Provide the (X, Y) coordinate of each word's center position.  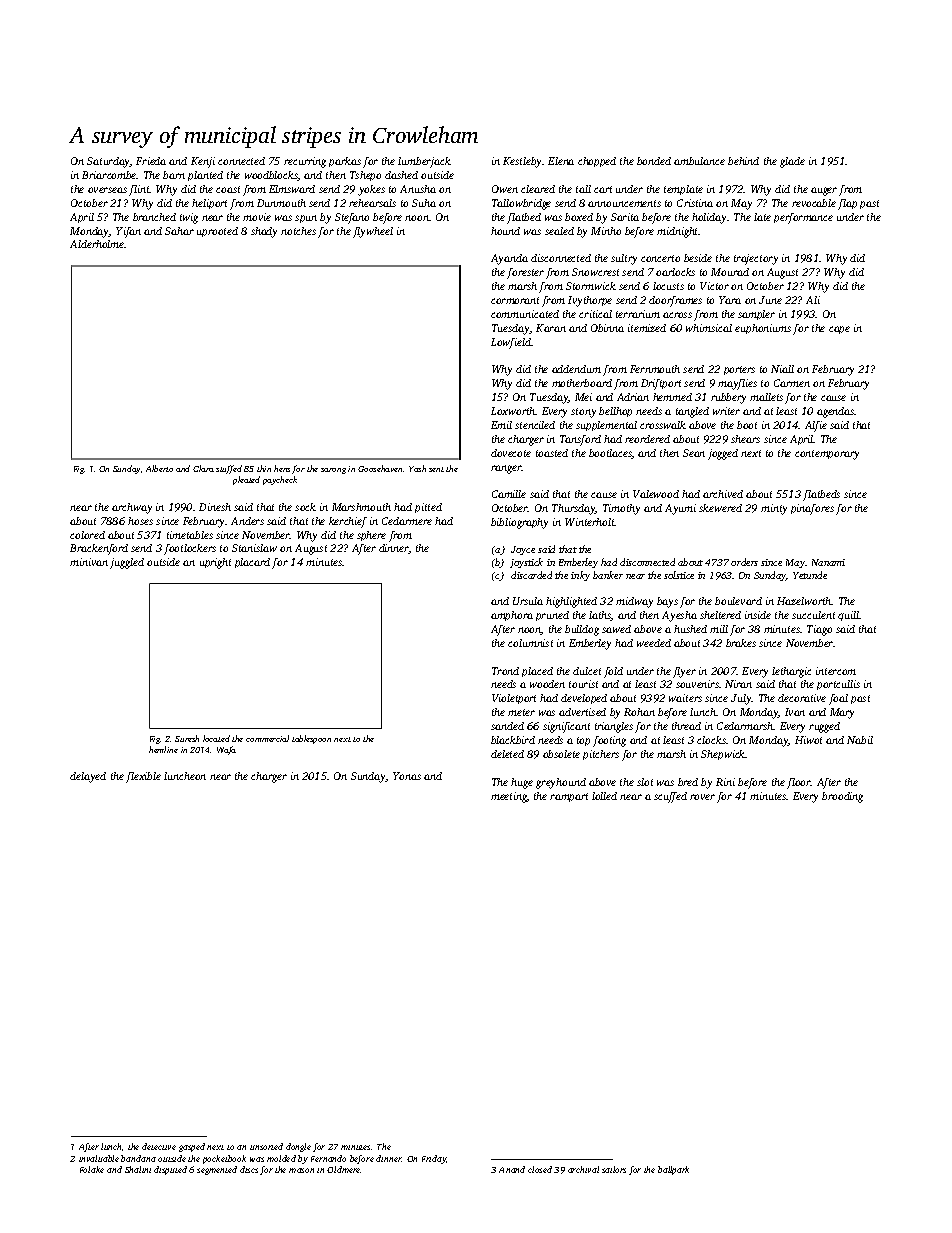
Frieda (151, 161)
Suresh (187, 738)
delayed (88, 777)
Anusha (418, 189)
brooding (842, 797)
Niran (738, 684)
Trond (505, 671)
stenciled (535, 425)
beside (698, 258)
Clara (203, 468)
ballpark (673, 1170)
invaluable (99, 1158)
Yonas (407, 776)
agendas (836, 412)
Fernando (328, 1158)
